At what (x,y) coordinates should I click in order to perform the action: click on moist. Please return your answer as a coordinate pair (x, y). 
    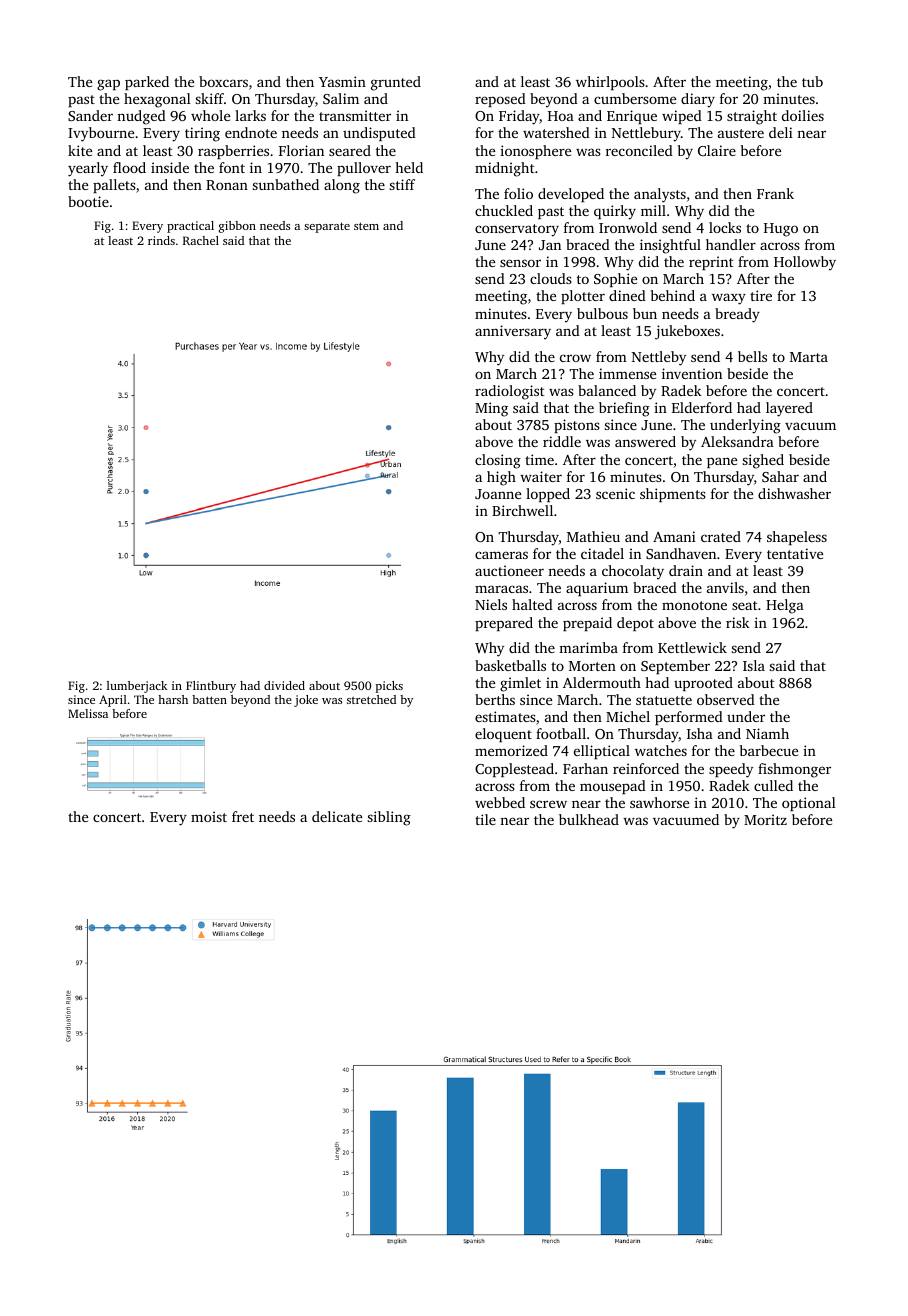
    Looking at the image, I should click on (209, 816).
